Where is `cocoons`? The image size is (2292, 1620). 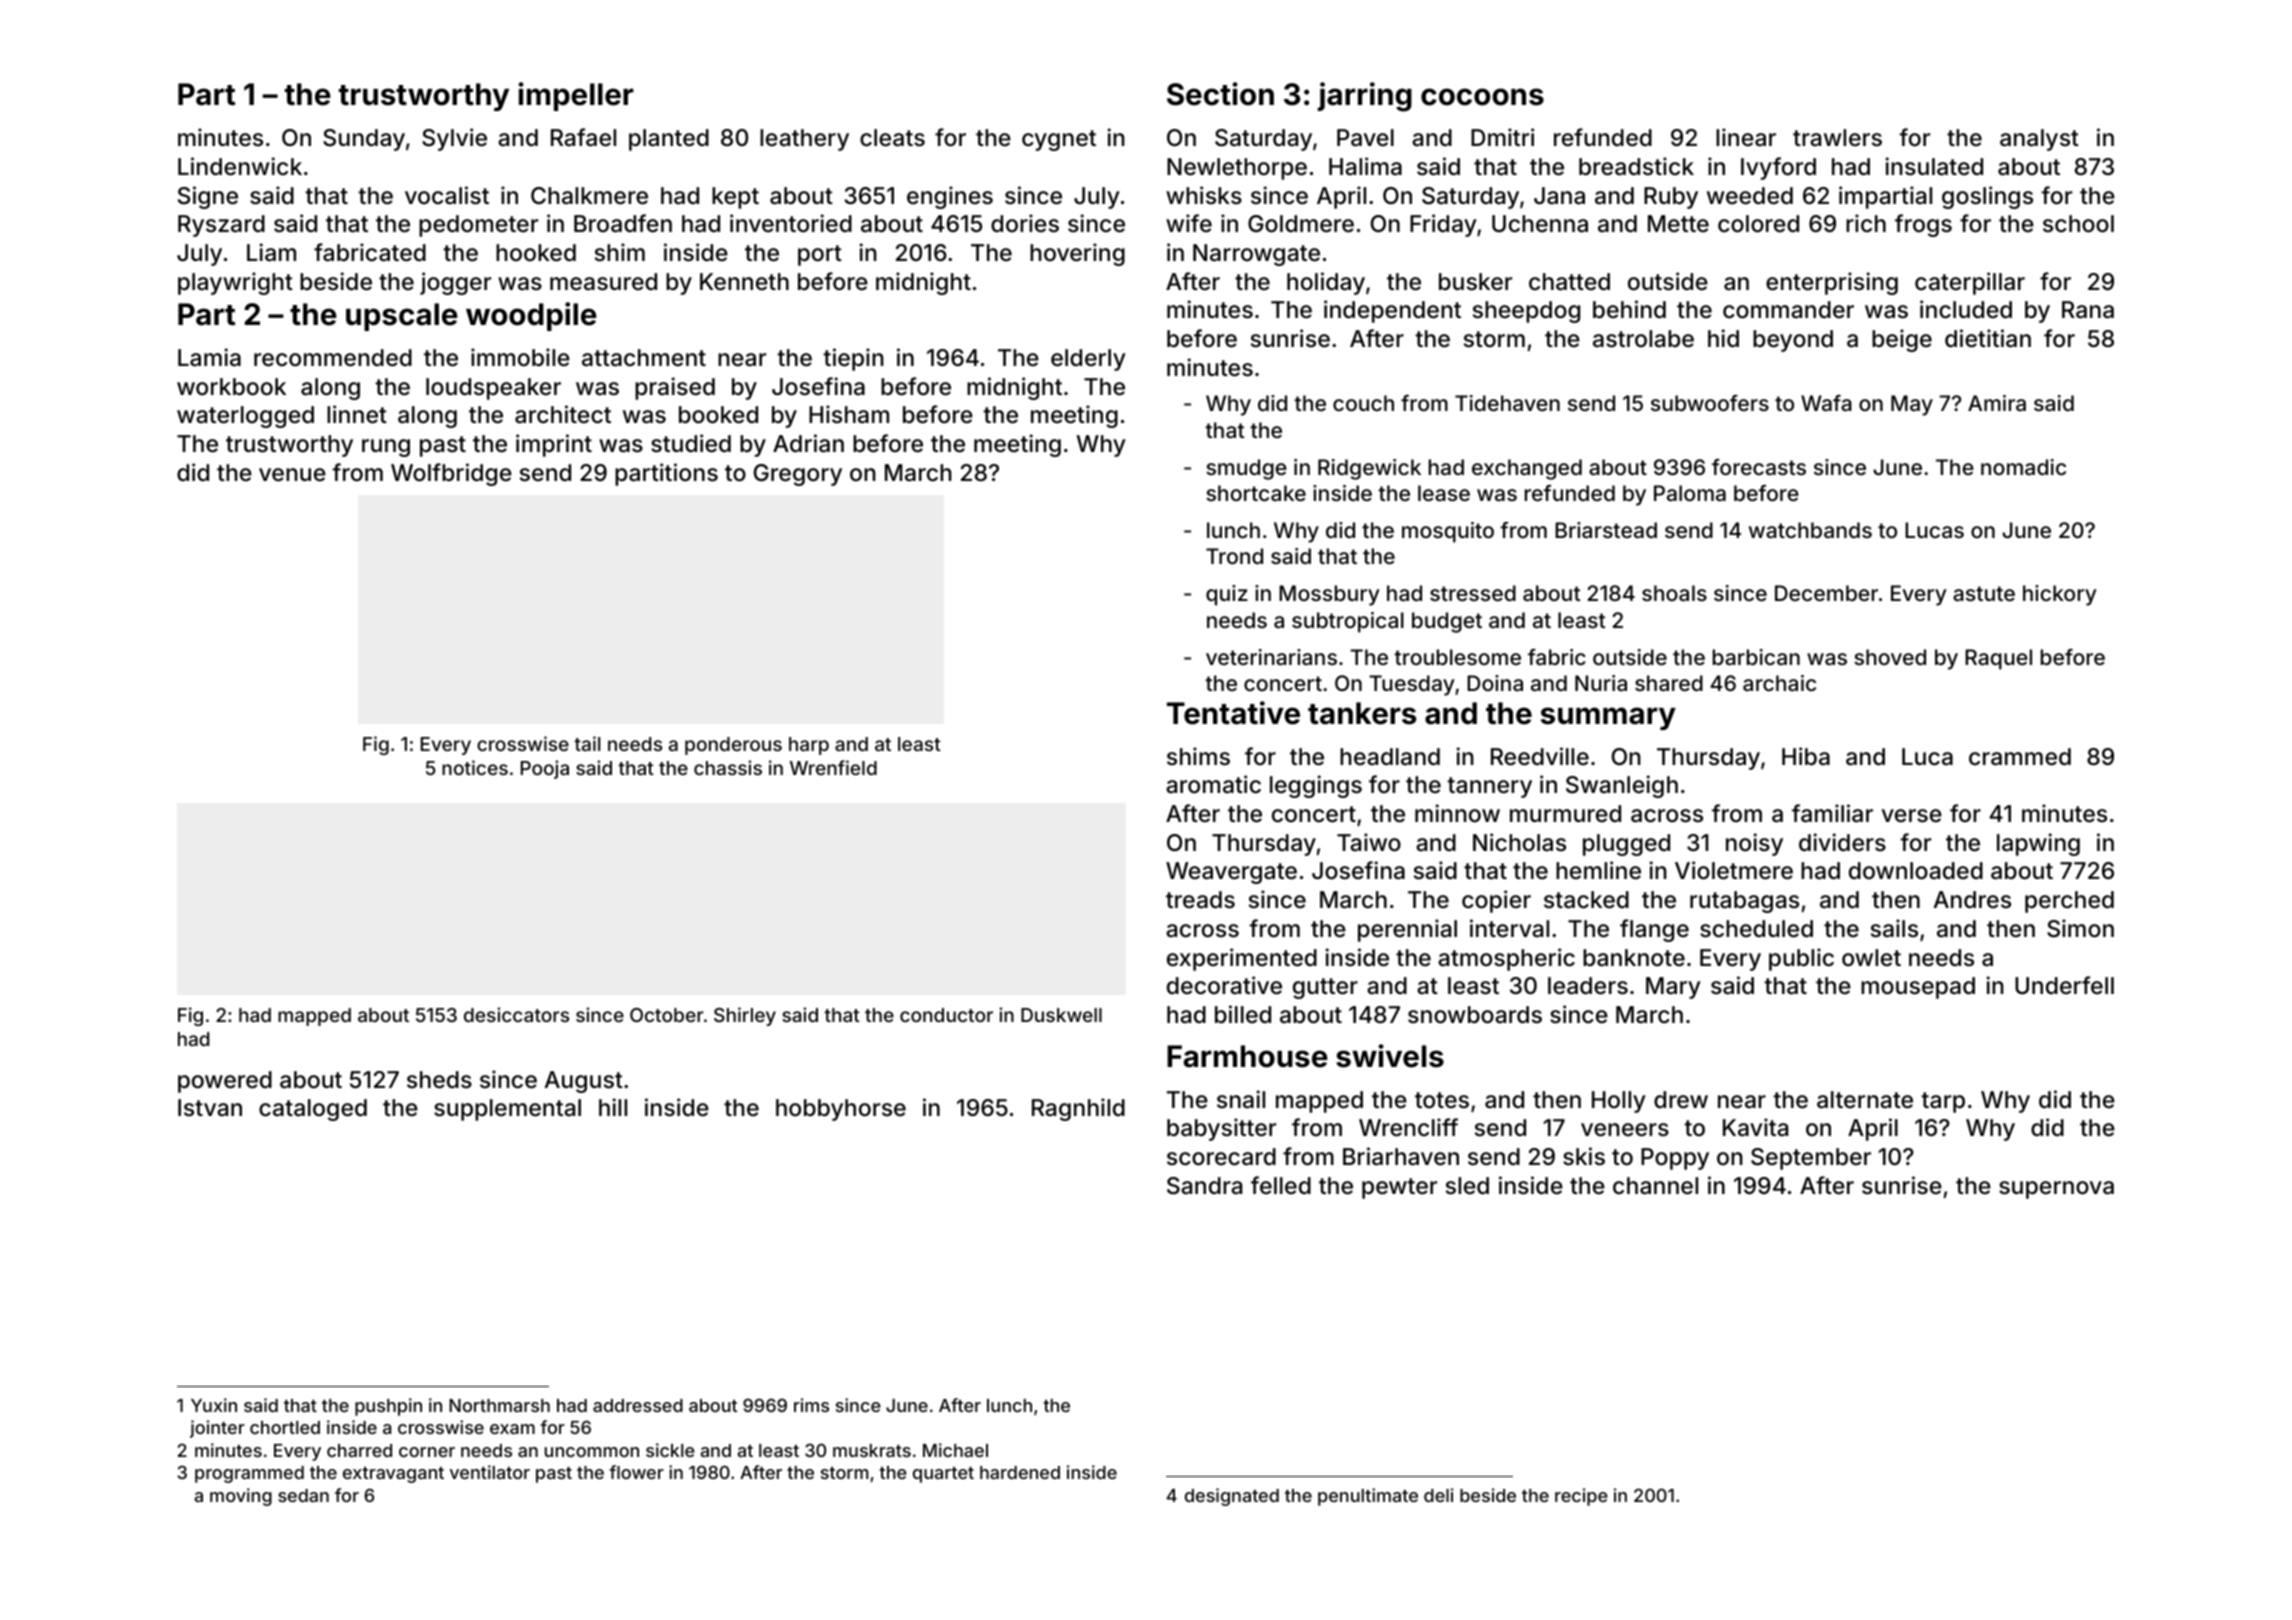 cocoons is located at coordinates (1482, 97).
